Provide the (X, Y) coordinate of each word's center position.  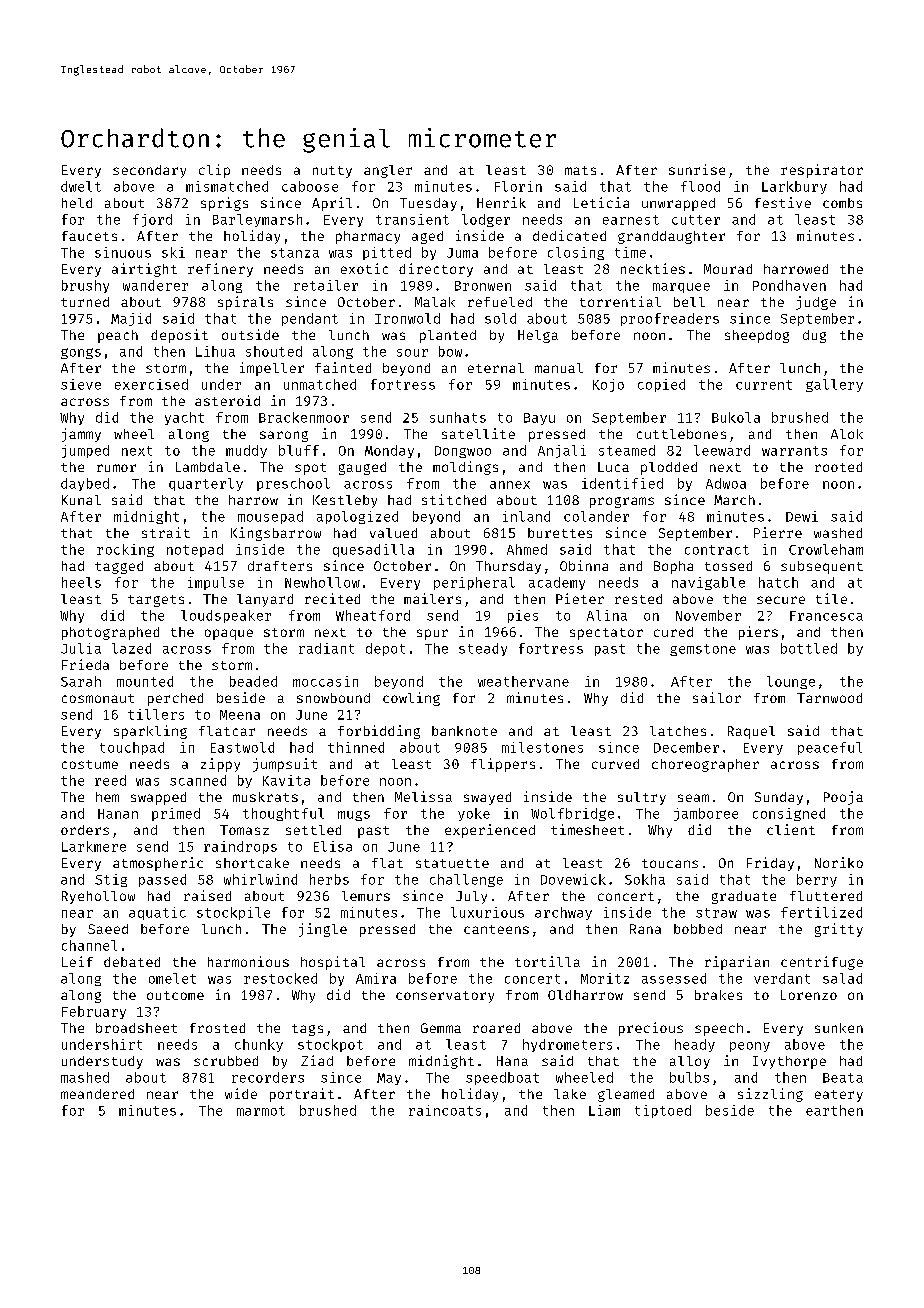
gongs (81, 353)
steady (483, 649)
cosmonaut (98, 698)
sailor (717, 697)
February (94, 1012)
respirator (822, 171)
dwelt (81, 186)
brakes (718, 995)
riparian (737, 963)
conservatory (445, 997)
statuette (452, 863)
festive (783, 202)
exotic (364, 268)
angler (388, 171)
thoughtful (283, 814)
